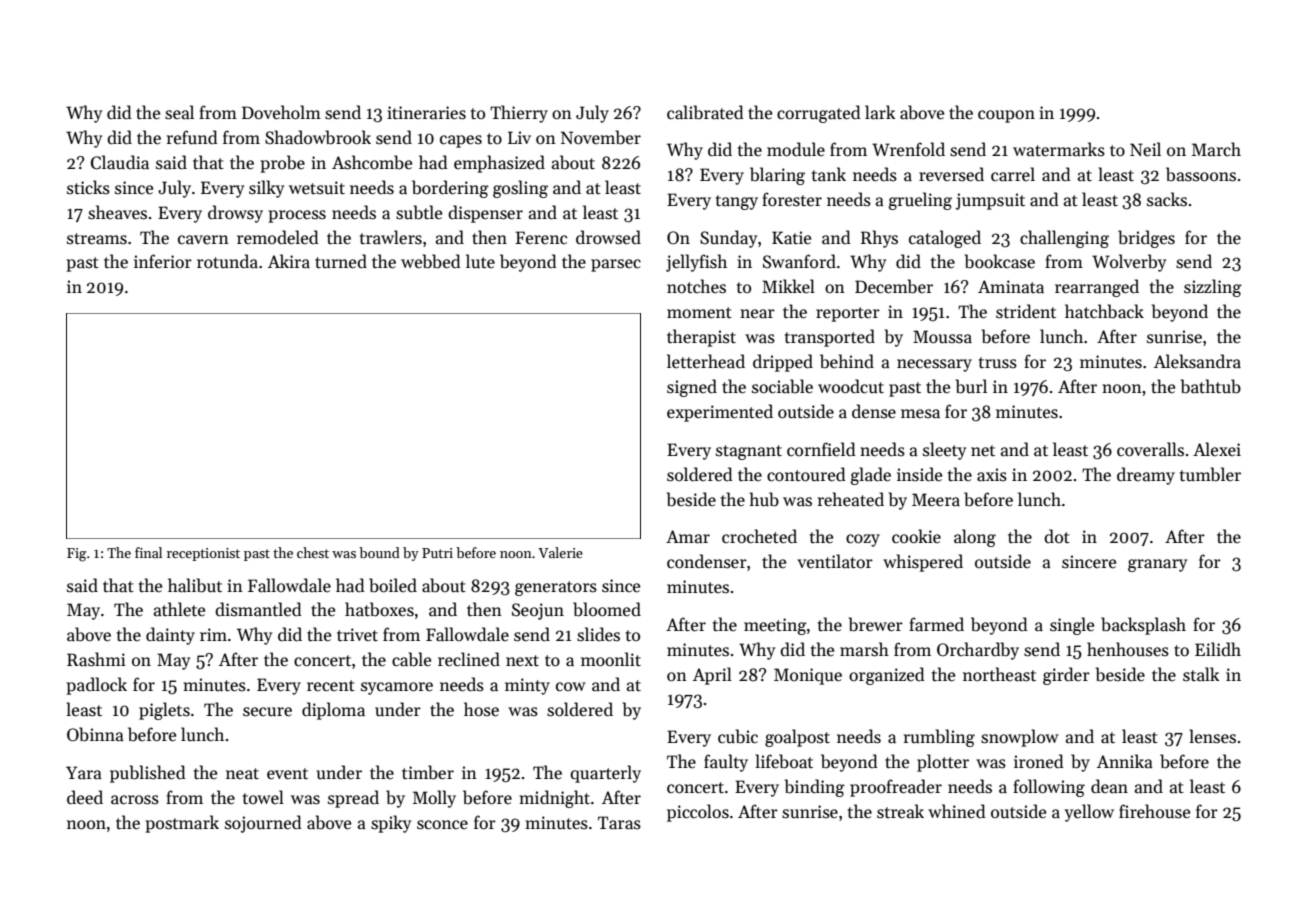 The height and width of the screenshot is (924, 1308). Describe the element at coordinates (894, 286) in the screenshot. I see `December` at that location.
